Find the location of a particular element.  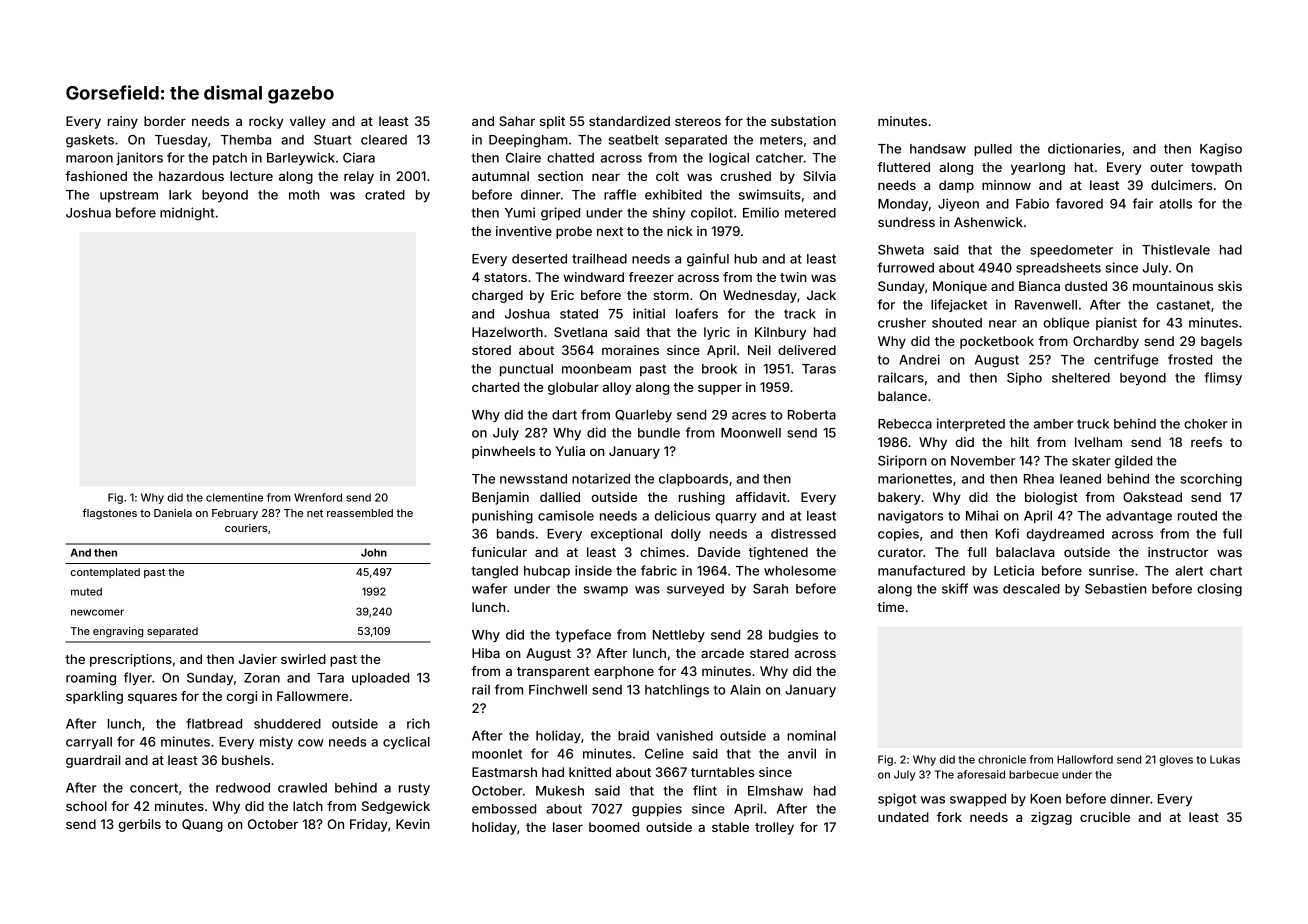

John is located at coordinates (374, 552).
